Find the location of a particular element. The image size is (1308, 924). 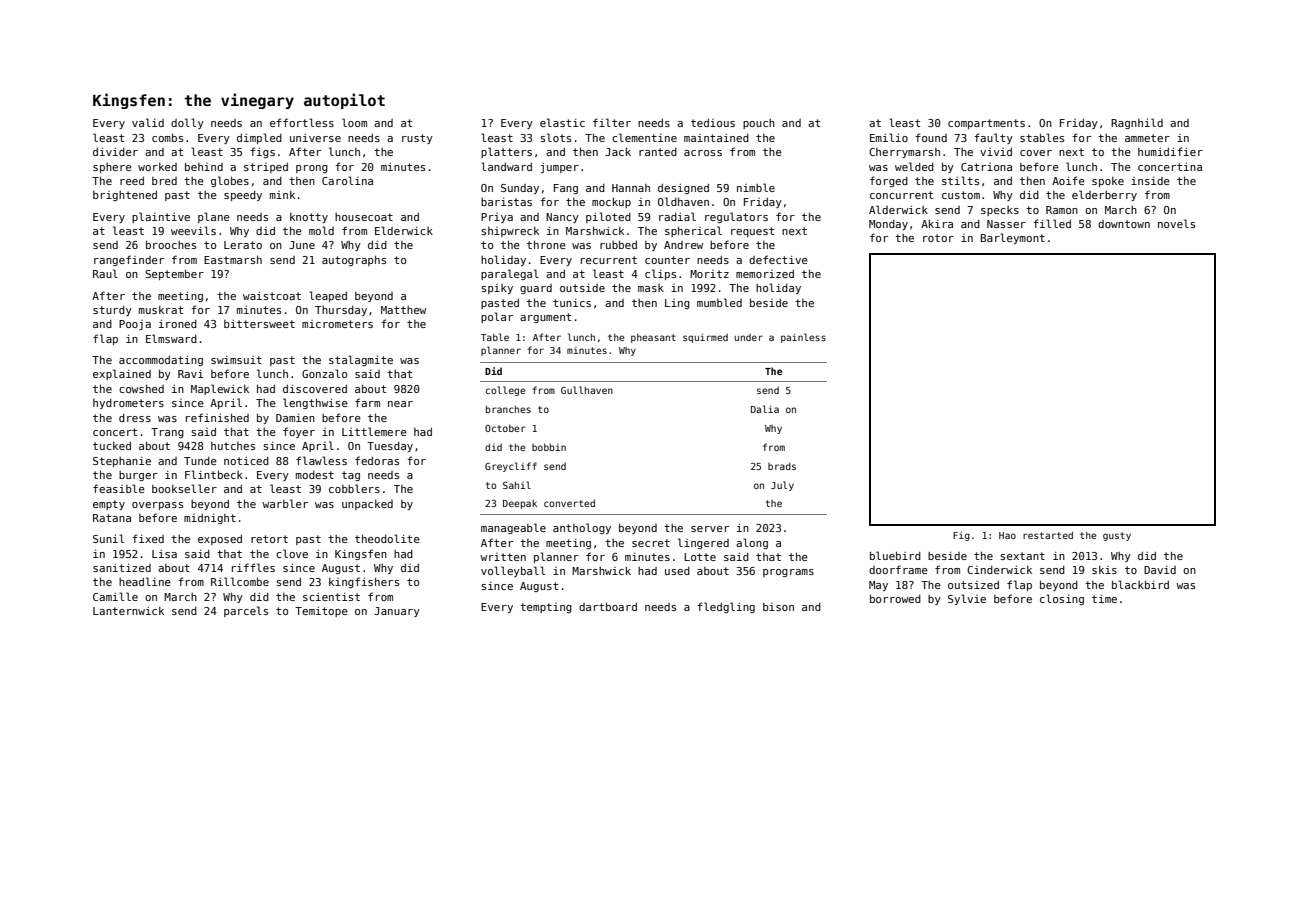

warbler is located at coordinates (285, 503).
